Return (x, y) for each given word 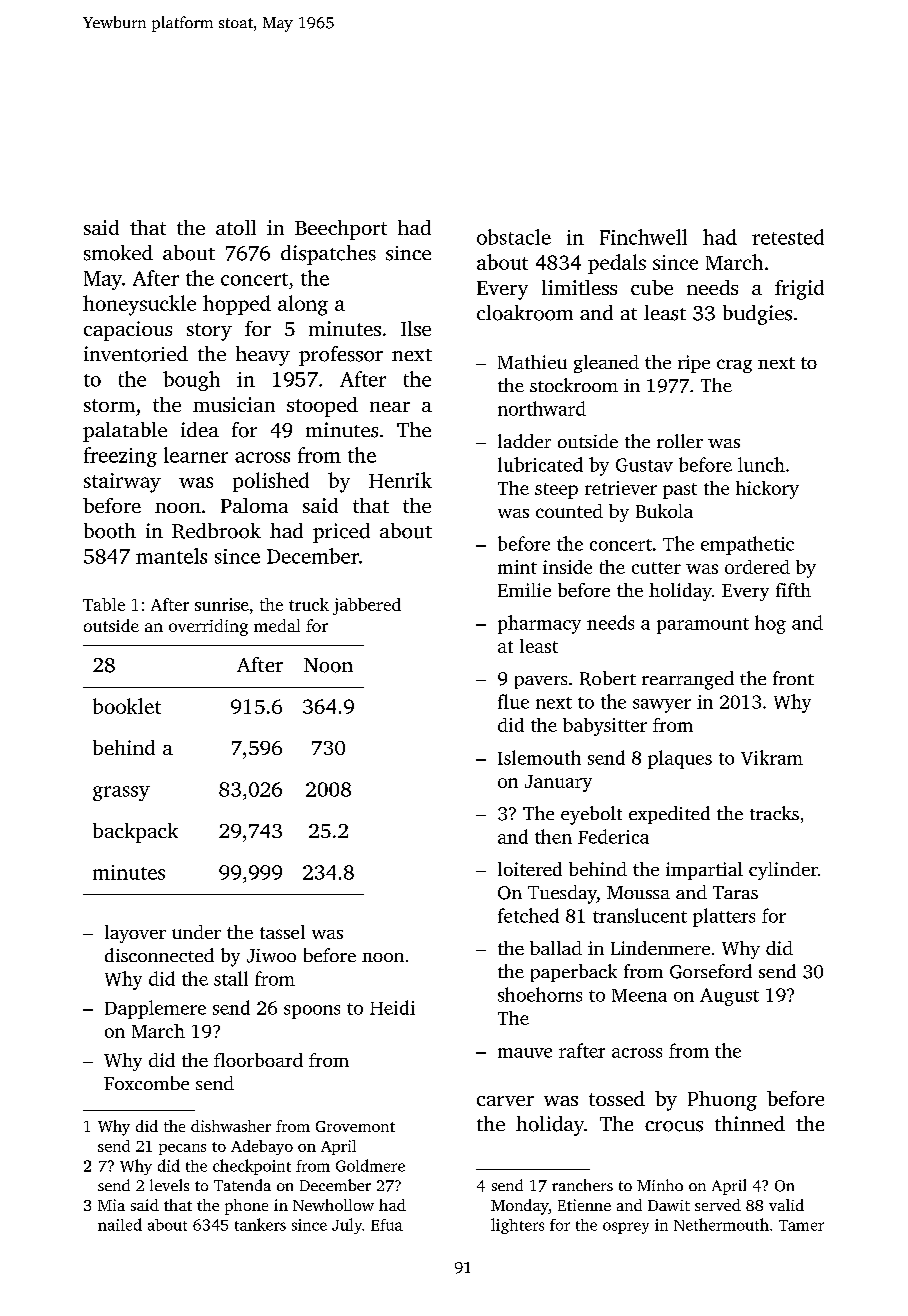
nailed (120, 1224)
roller (680, 441)
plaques (680, 759)
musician (234, 404)
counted (569, 511)
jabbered (367, 606)
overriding (208, 627)
